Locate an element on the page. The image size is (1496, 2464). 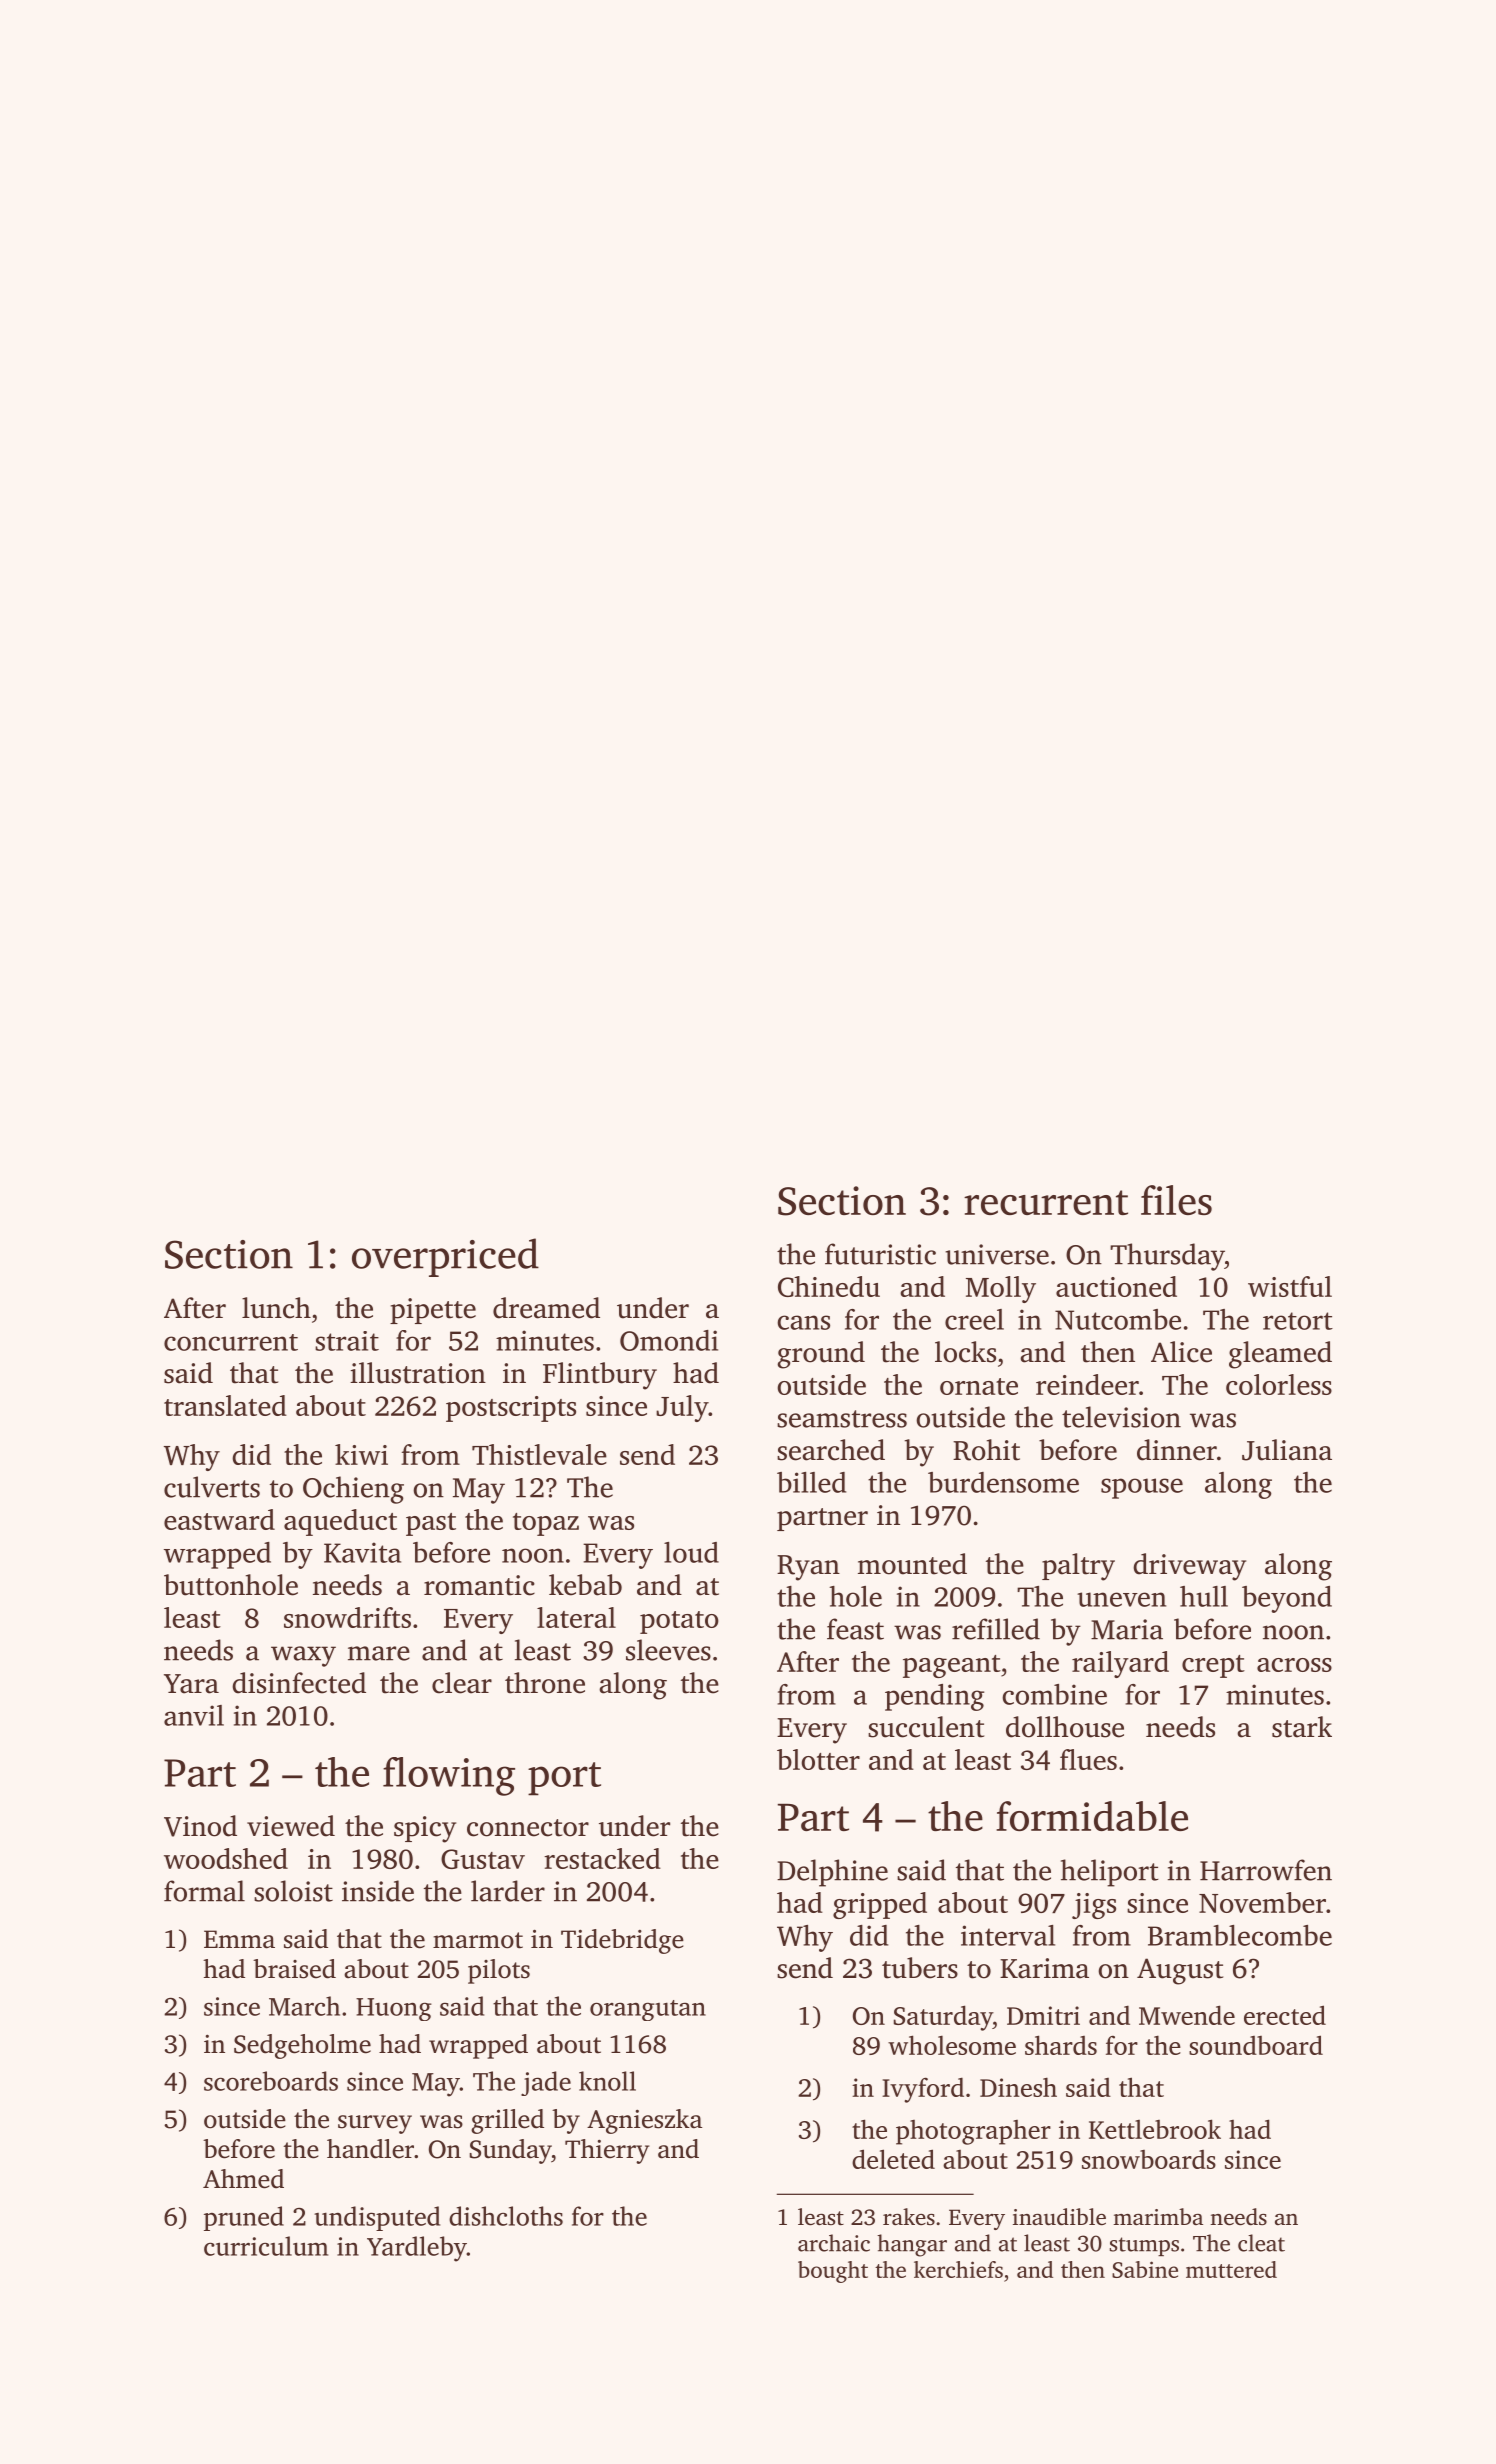
Yara is located at coordinates (191, 1684).
